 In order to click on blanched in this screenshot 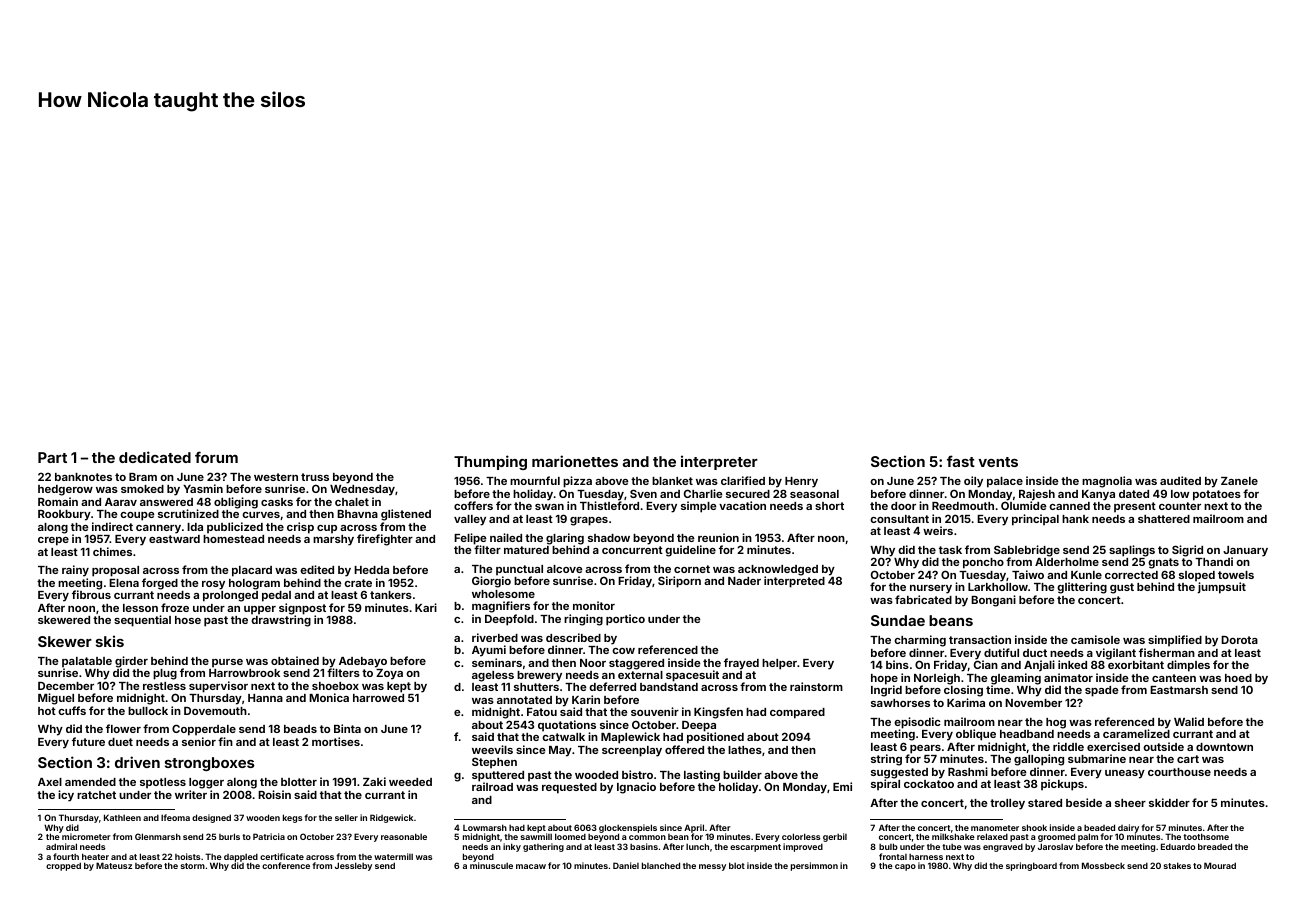, I will do `click(661, 865)`.
